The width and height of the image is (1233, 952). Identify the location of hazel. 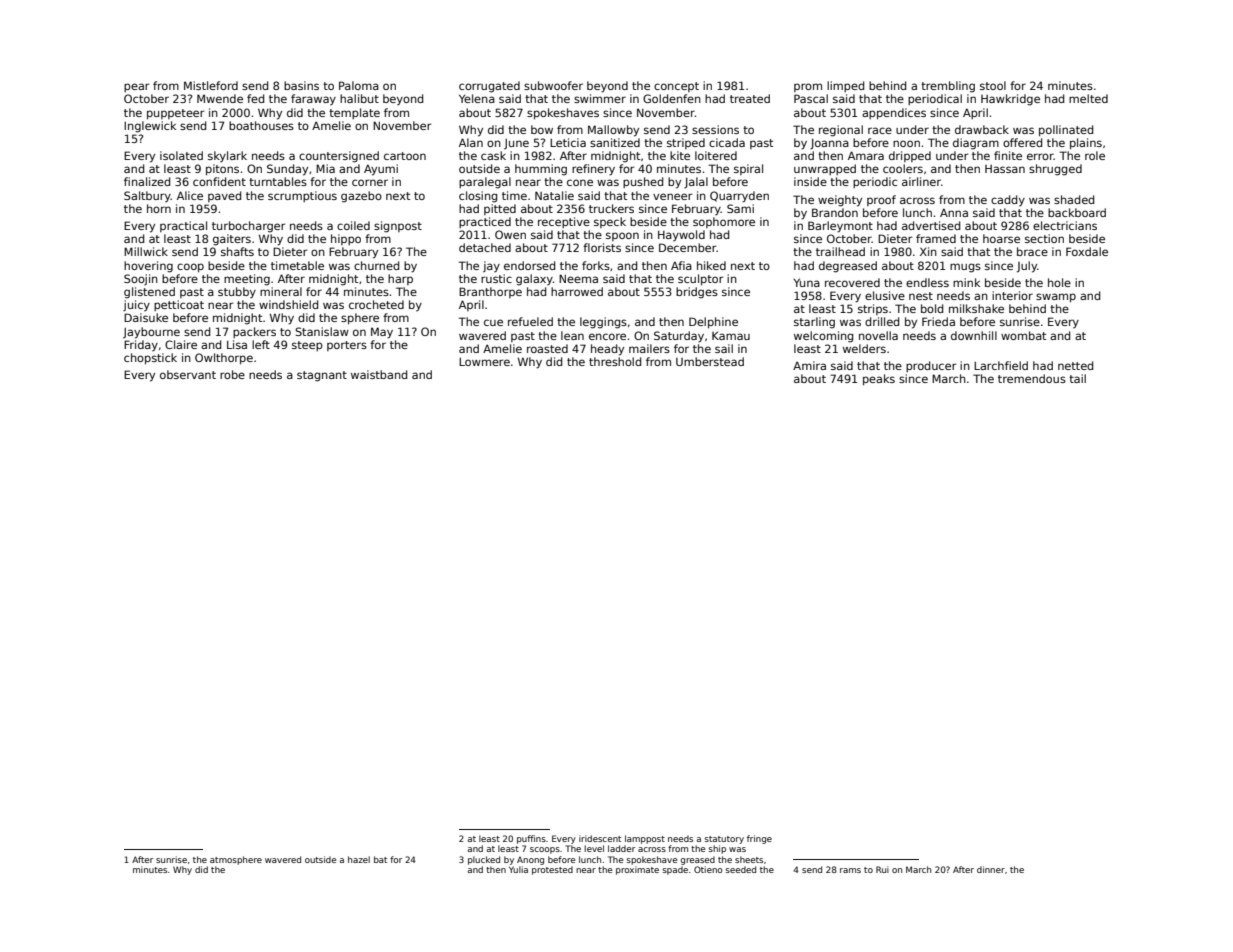
(359, 859).
